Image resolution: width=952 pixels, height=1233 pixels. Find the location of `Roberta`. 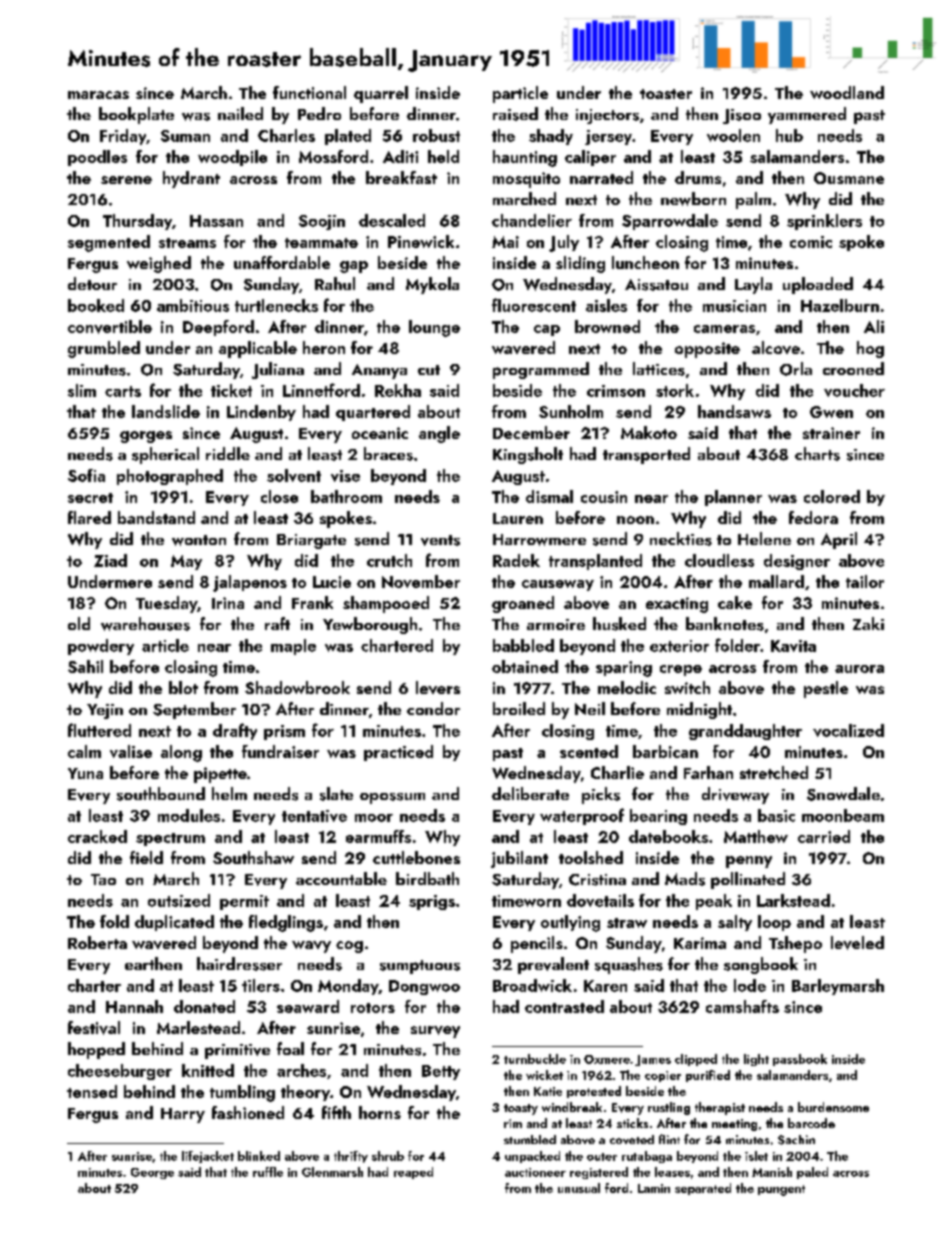

Roberta is located at coordinates (97, 942).
